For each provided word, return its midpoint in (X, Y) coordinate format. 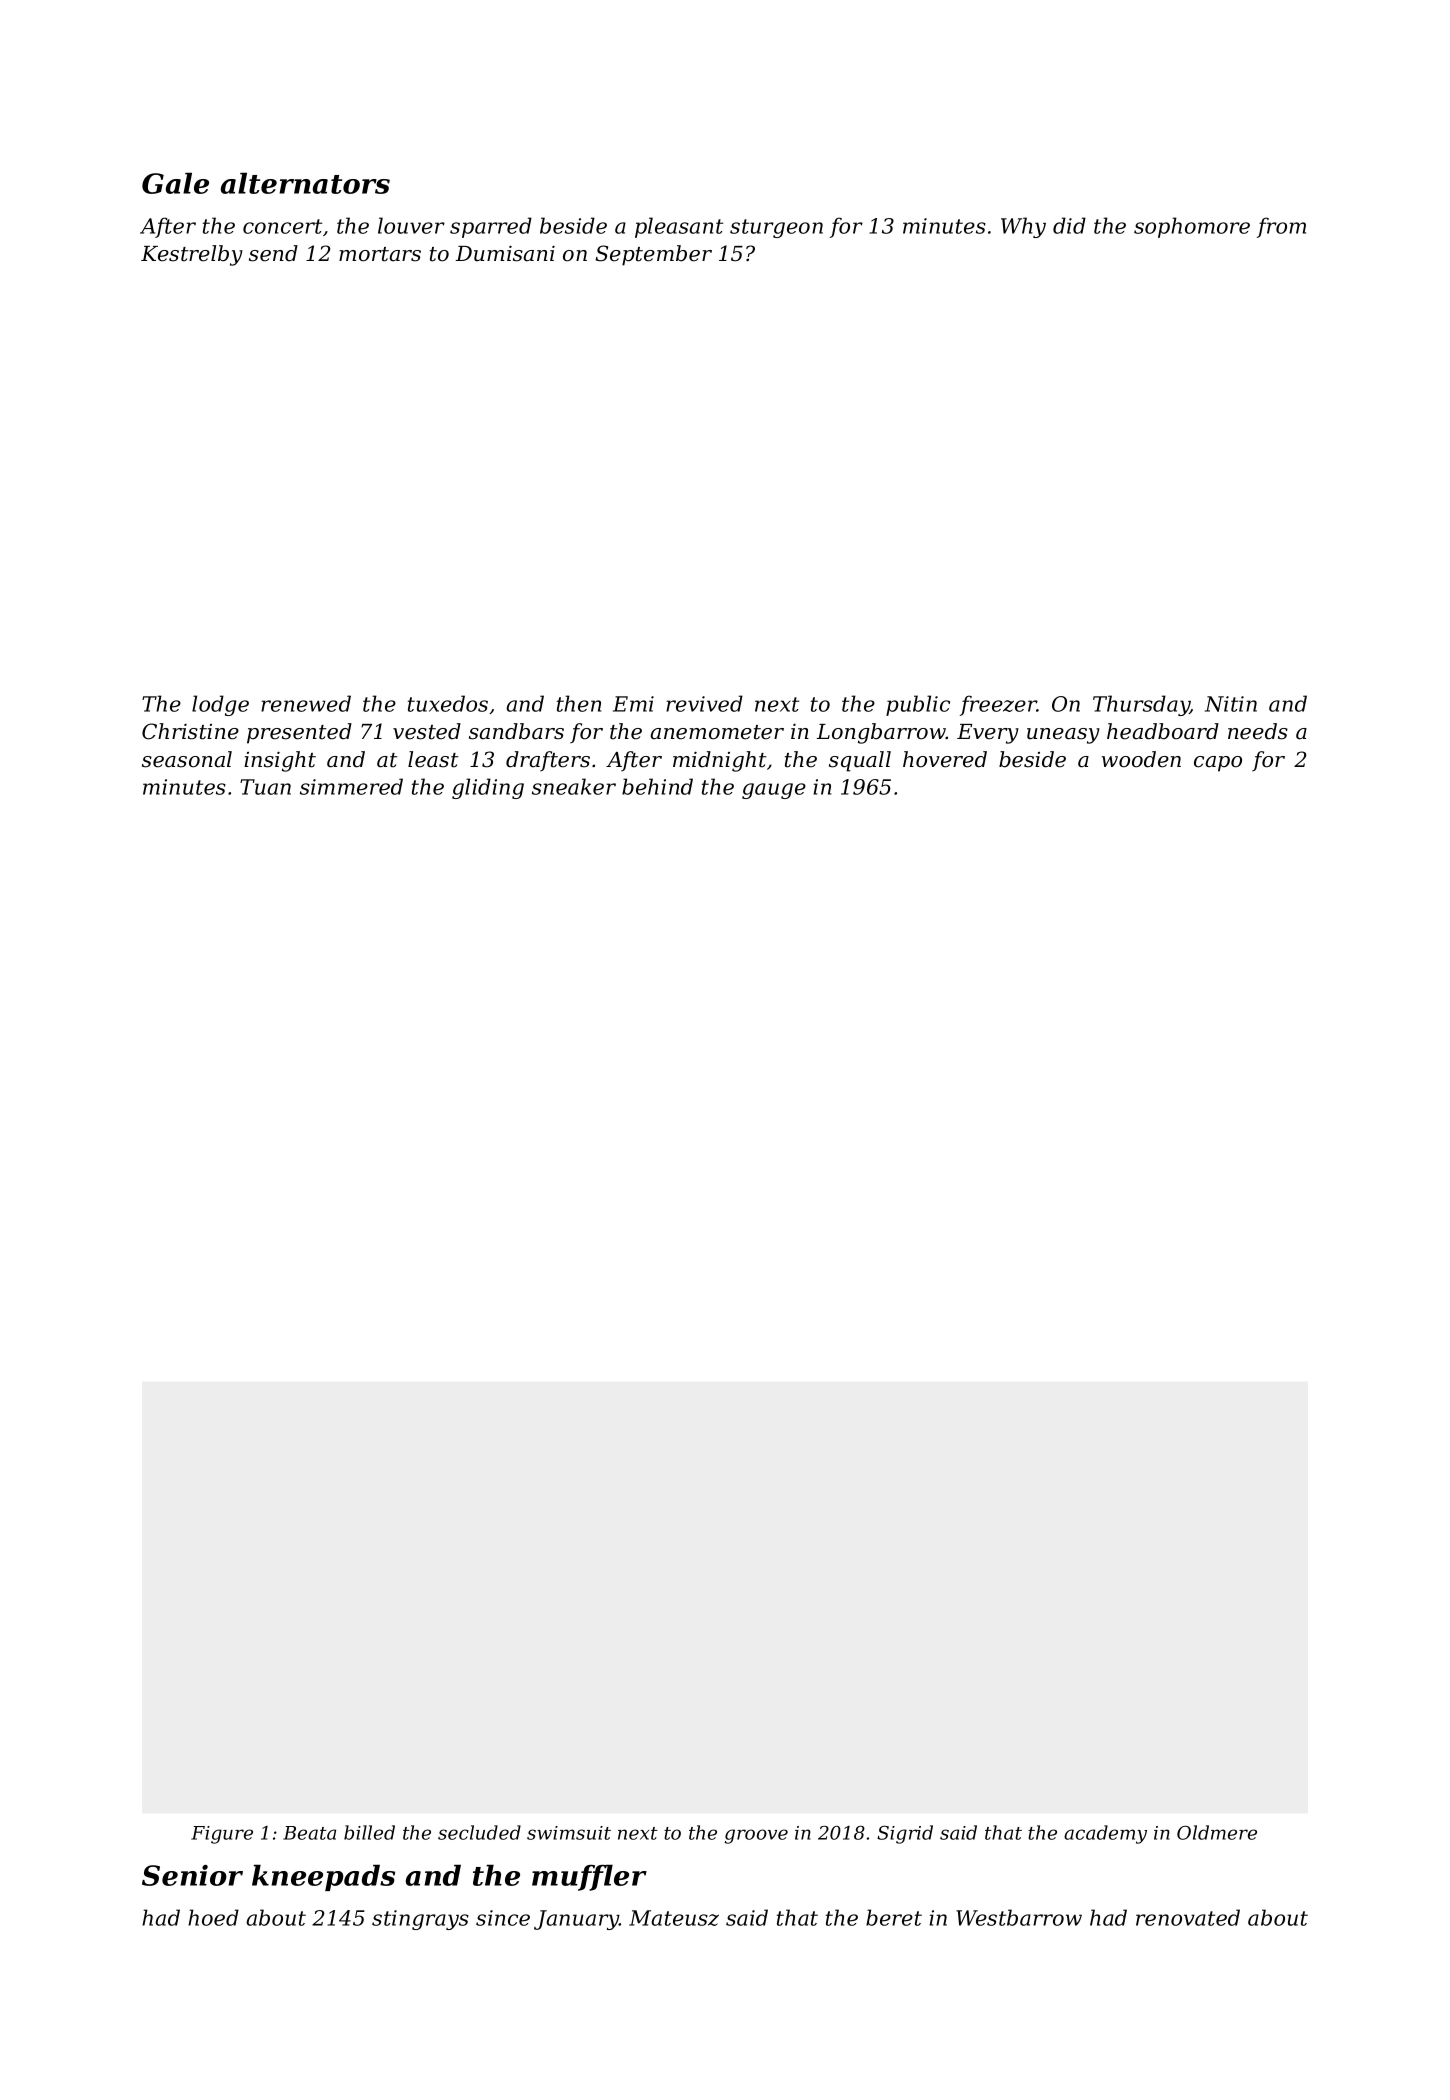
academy (1105, 1834)
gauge (774, 791)
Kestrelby (192, 255)
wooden (1141, 759)
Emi (633, 704)
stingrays (420, 1920)
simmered (351, 786)
